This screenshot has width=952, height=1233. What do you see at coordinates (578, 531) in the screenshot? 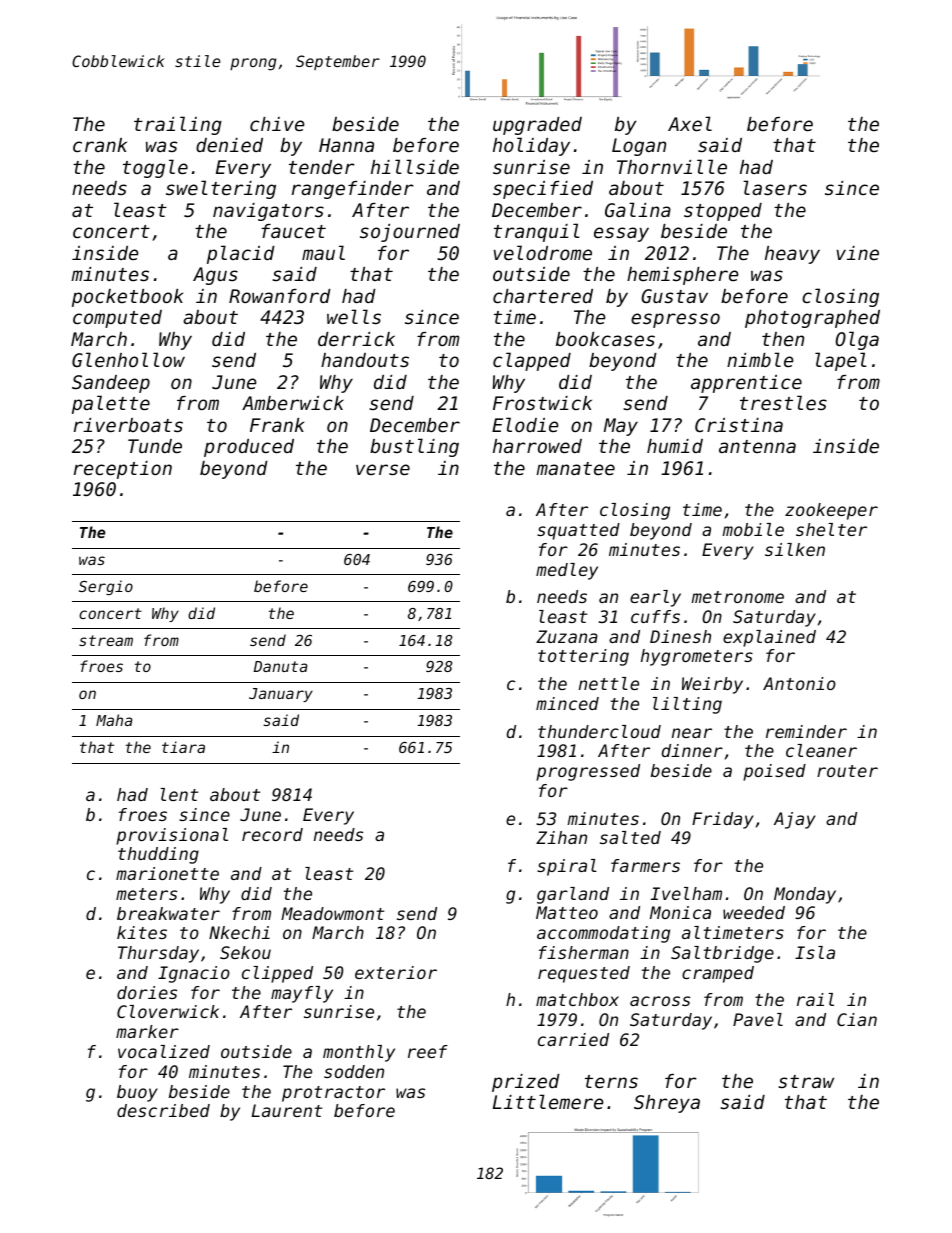
I see `squatted` at bounding box center [578, 531].
